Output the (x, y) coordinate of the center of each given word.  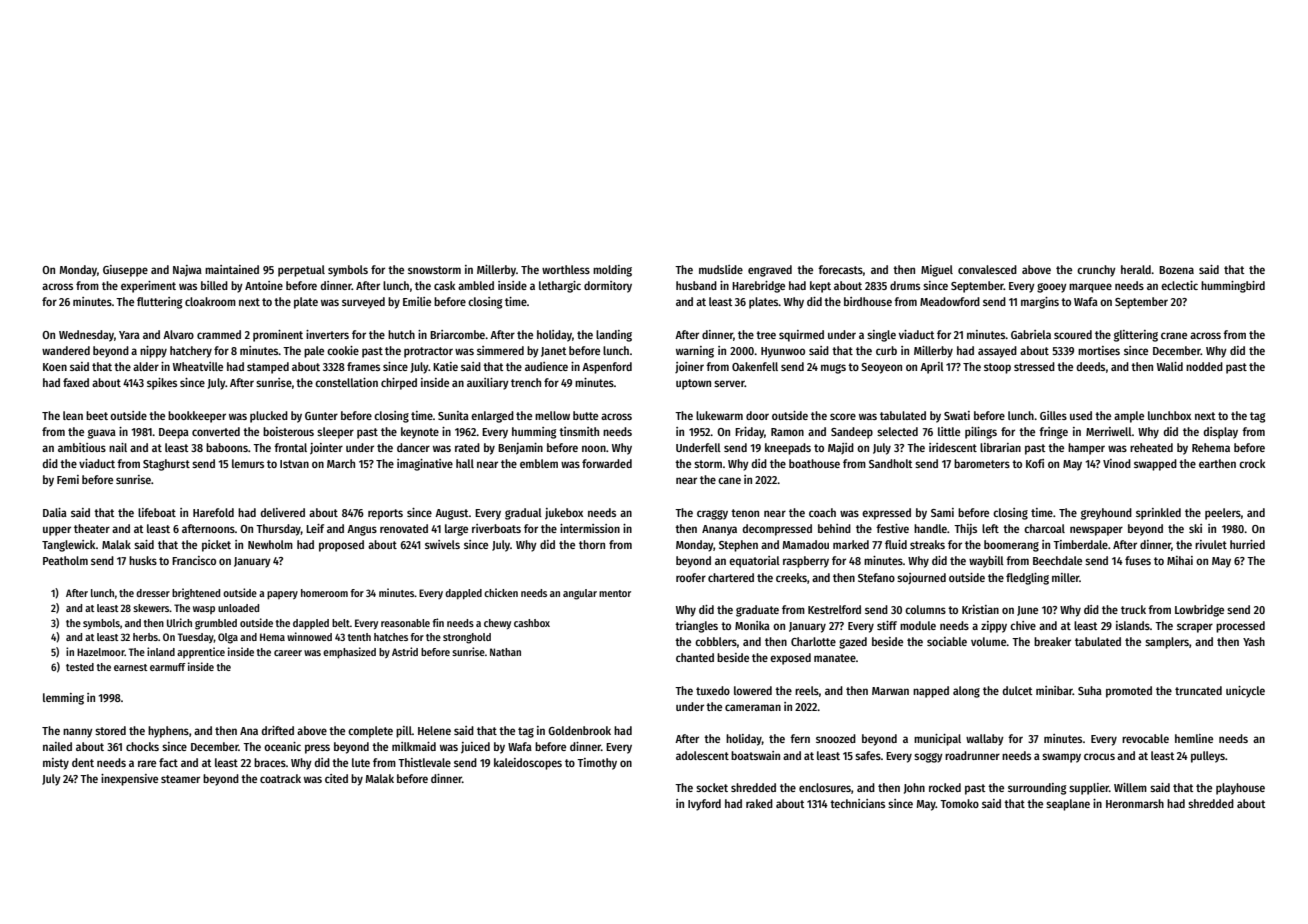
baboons (227, 447)
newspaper (1096, 531)
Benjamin (520, 449)
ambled (476, 285)
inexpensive (129, 780)
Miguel (937, 271)
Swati (957, 415)
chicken (501, 592)
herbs (145, 637)
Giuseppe (125, 271)
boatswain (755, 755)
